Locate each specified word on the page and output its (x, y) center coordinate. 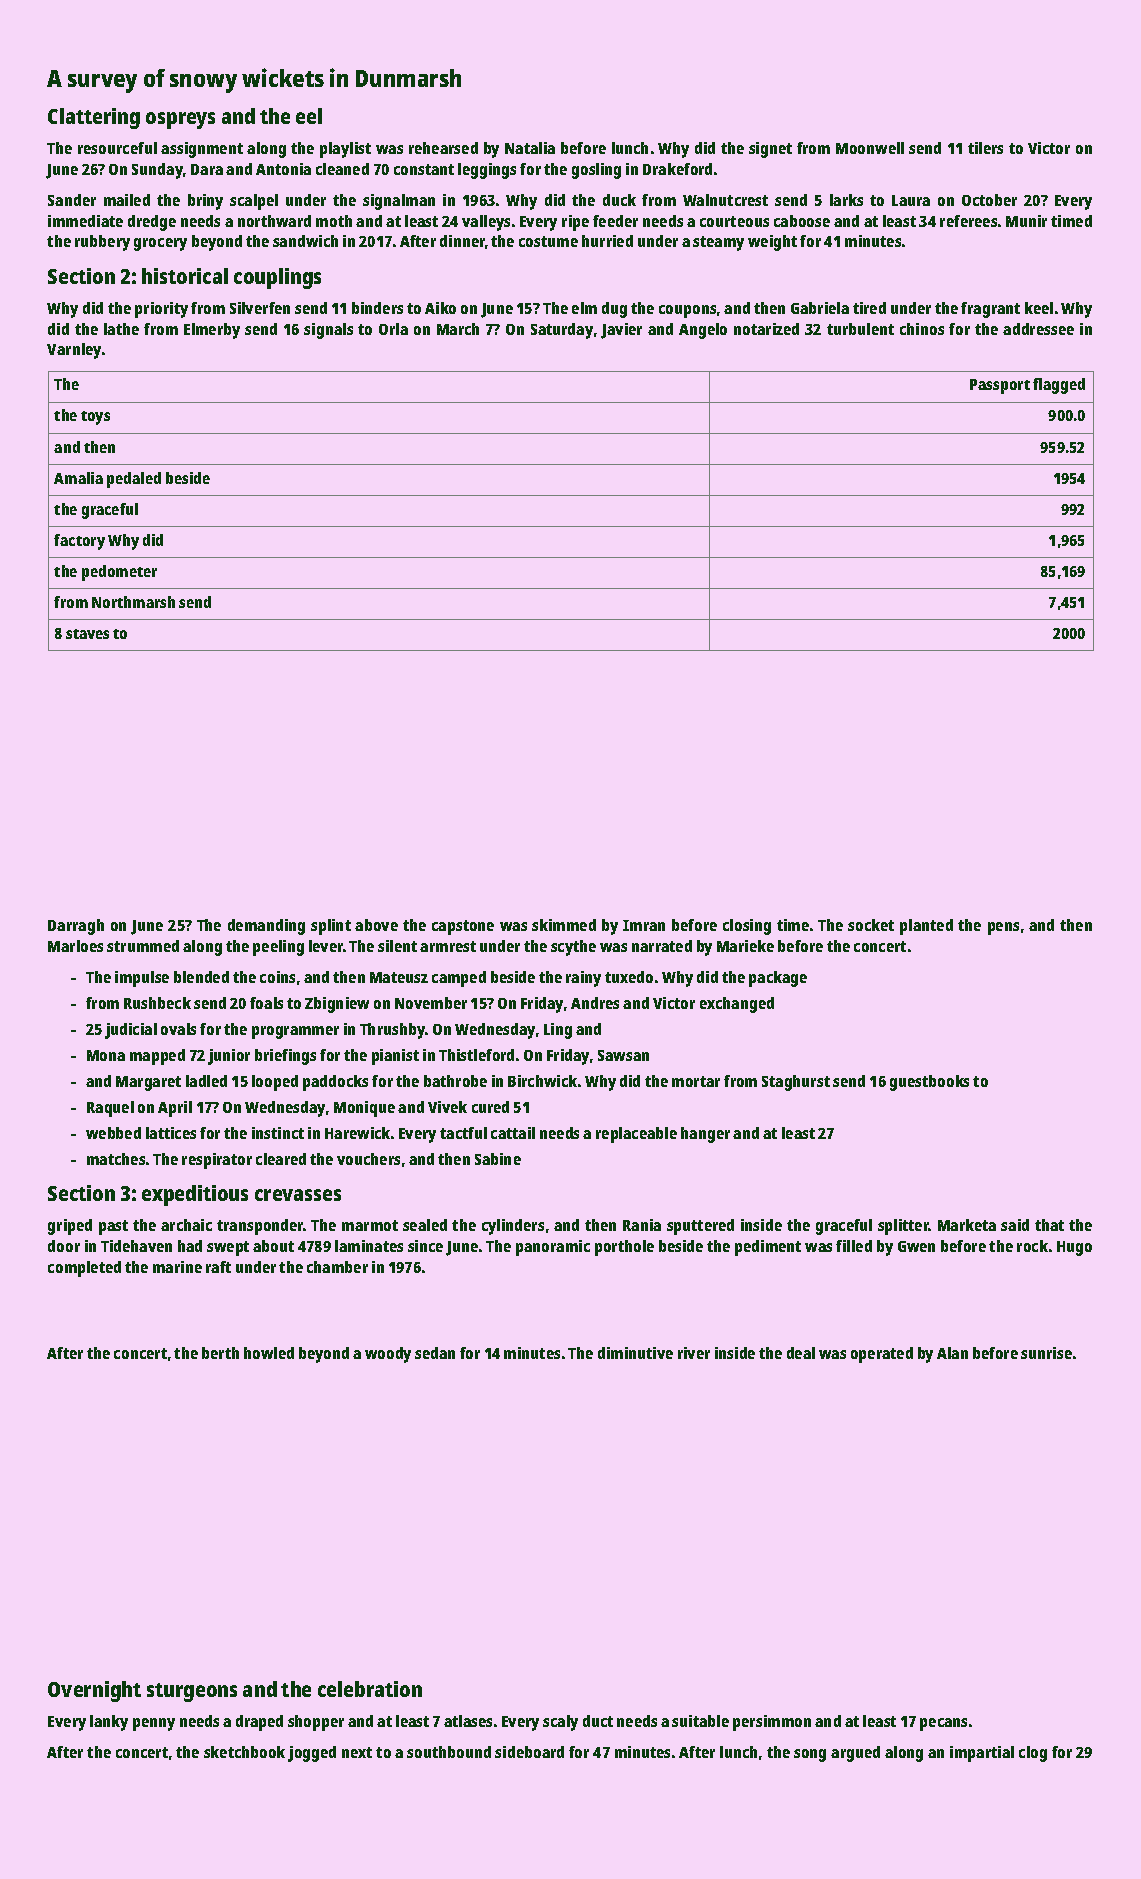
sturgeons (192, 1692)
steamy (718, 243)
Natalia (530, 148)
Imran (644, 925)
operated (882, 1355)
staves (87, 634)
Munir (1026, 221)
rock (1032, 1246)
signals (328, 331)
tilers (985, 148)
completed (84, 1269)
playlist (345, 150)
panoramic (553, 1248)
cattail (513, 1133)
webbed (113, 1133)
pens (1003, 928)
